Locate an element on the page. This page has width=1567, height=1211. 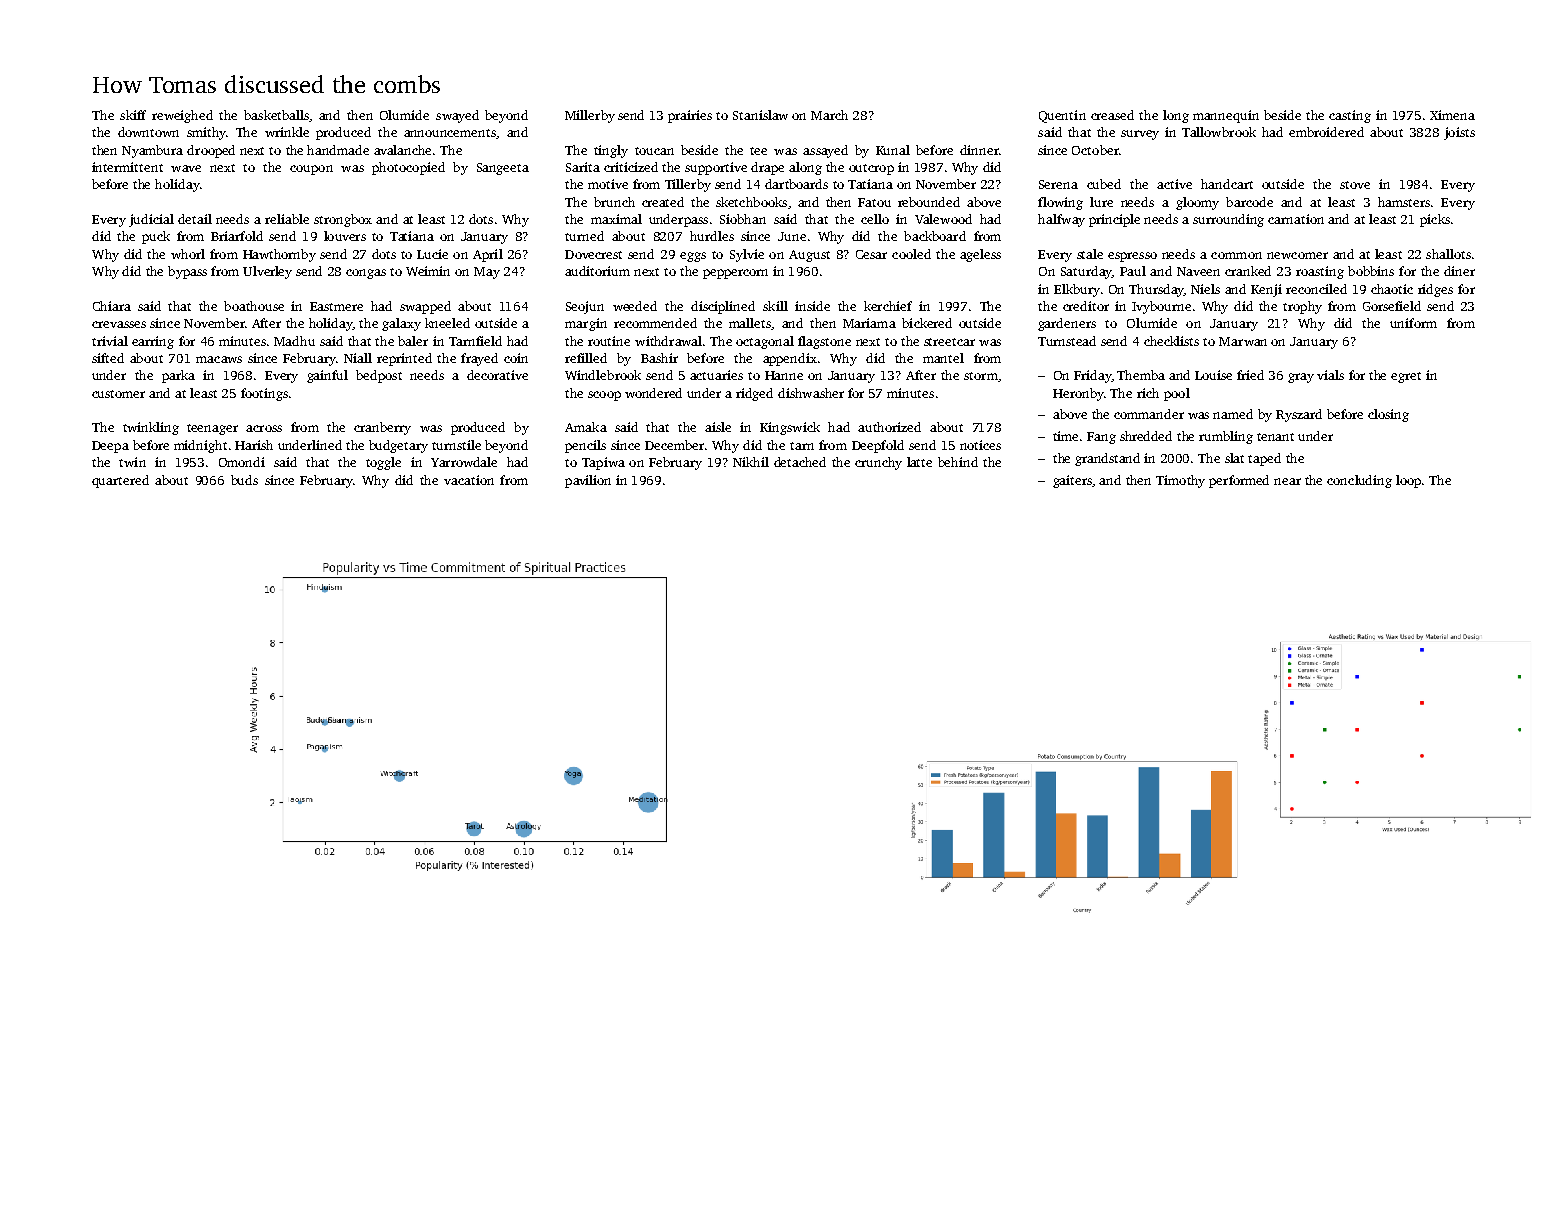
buds is located at coordinates (244, 480).
